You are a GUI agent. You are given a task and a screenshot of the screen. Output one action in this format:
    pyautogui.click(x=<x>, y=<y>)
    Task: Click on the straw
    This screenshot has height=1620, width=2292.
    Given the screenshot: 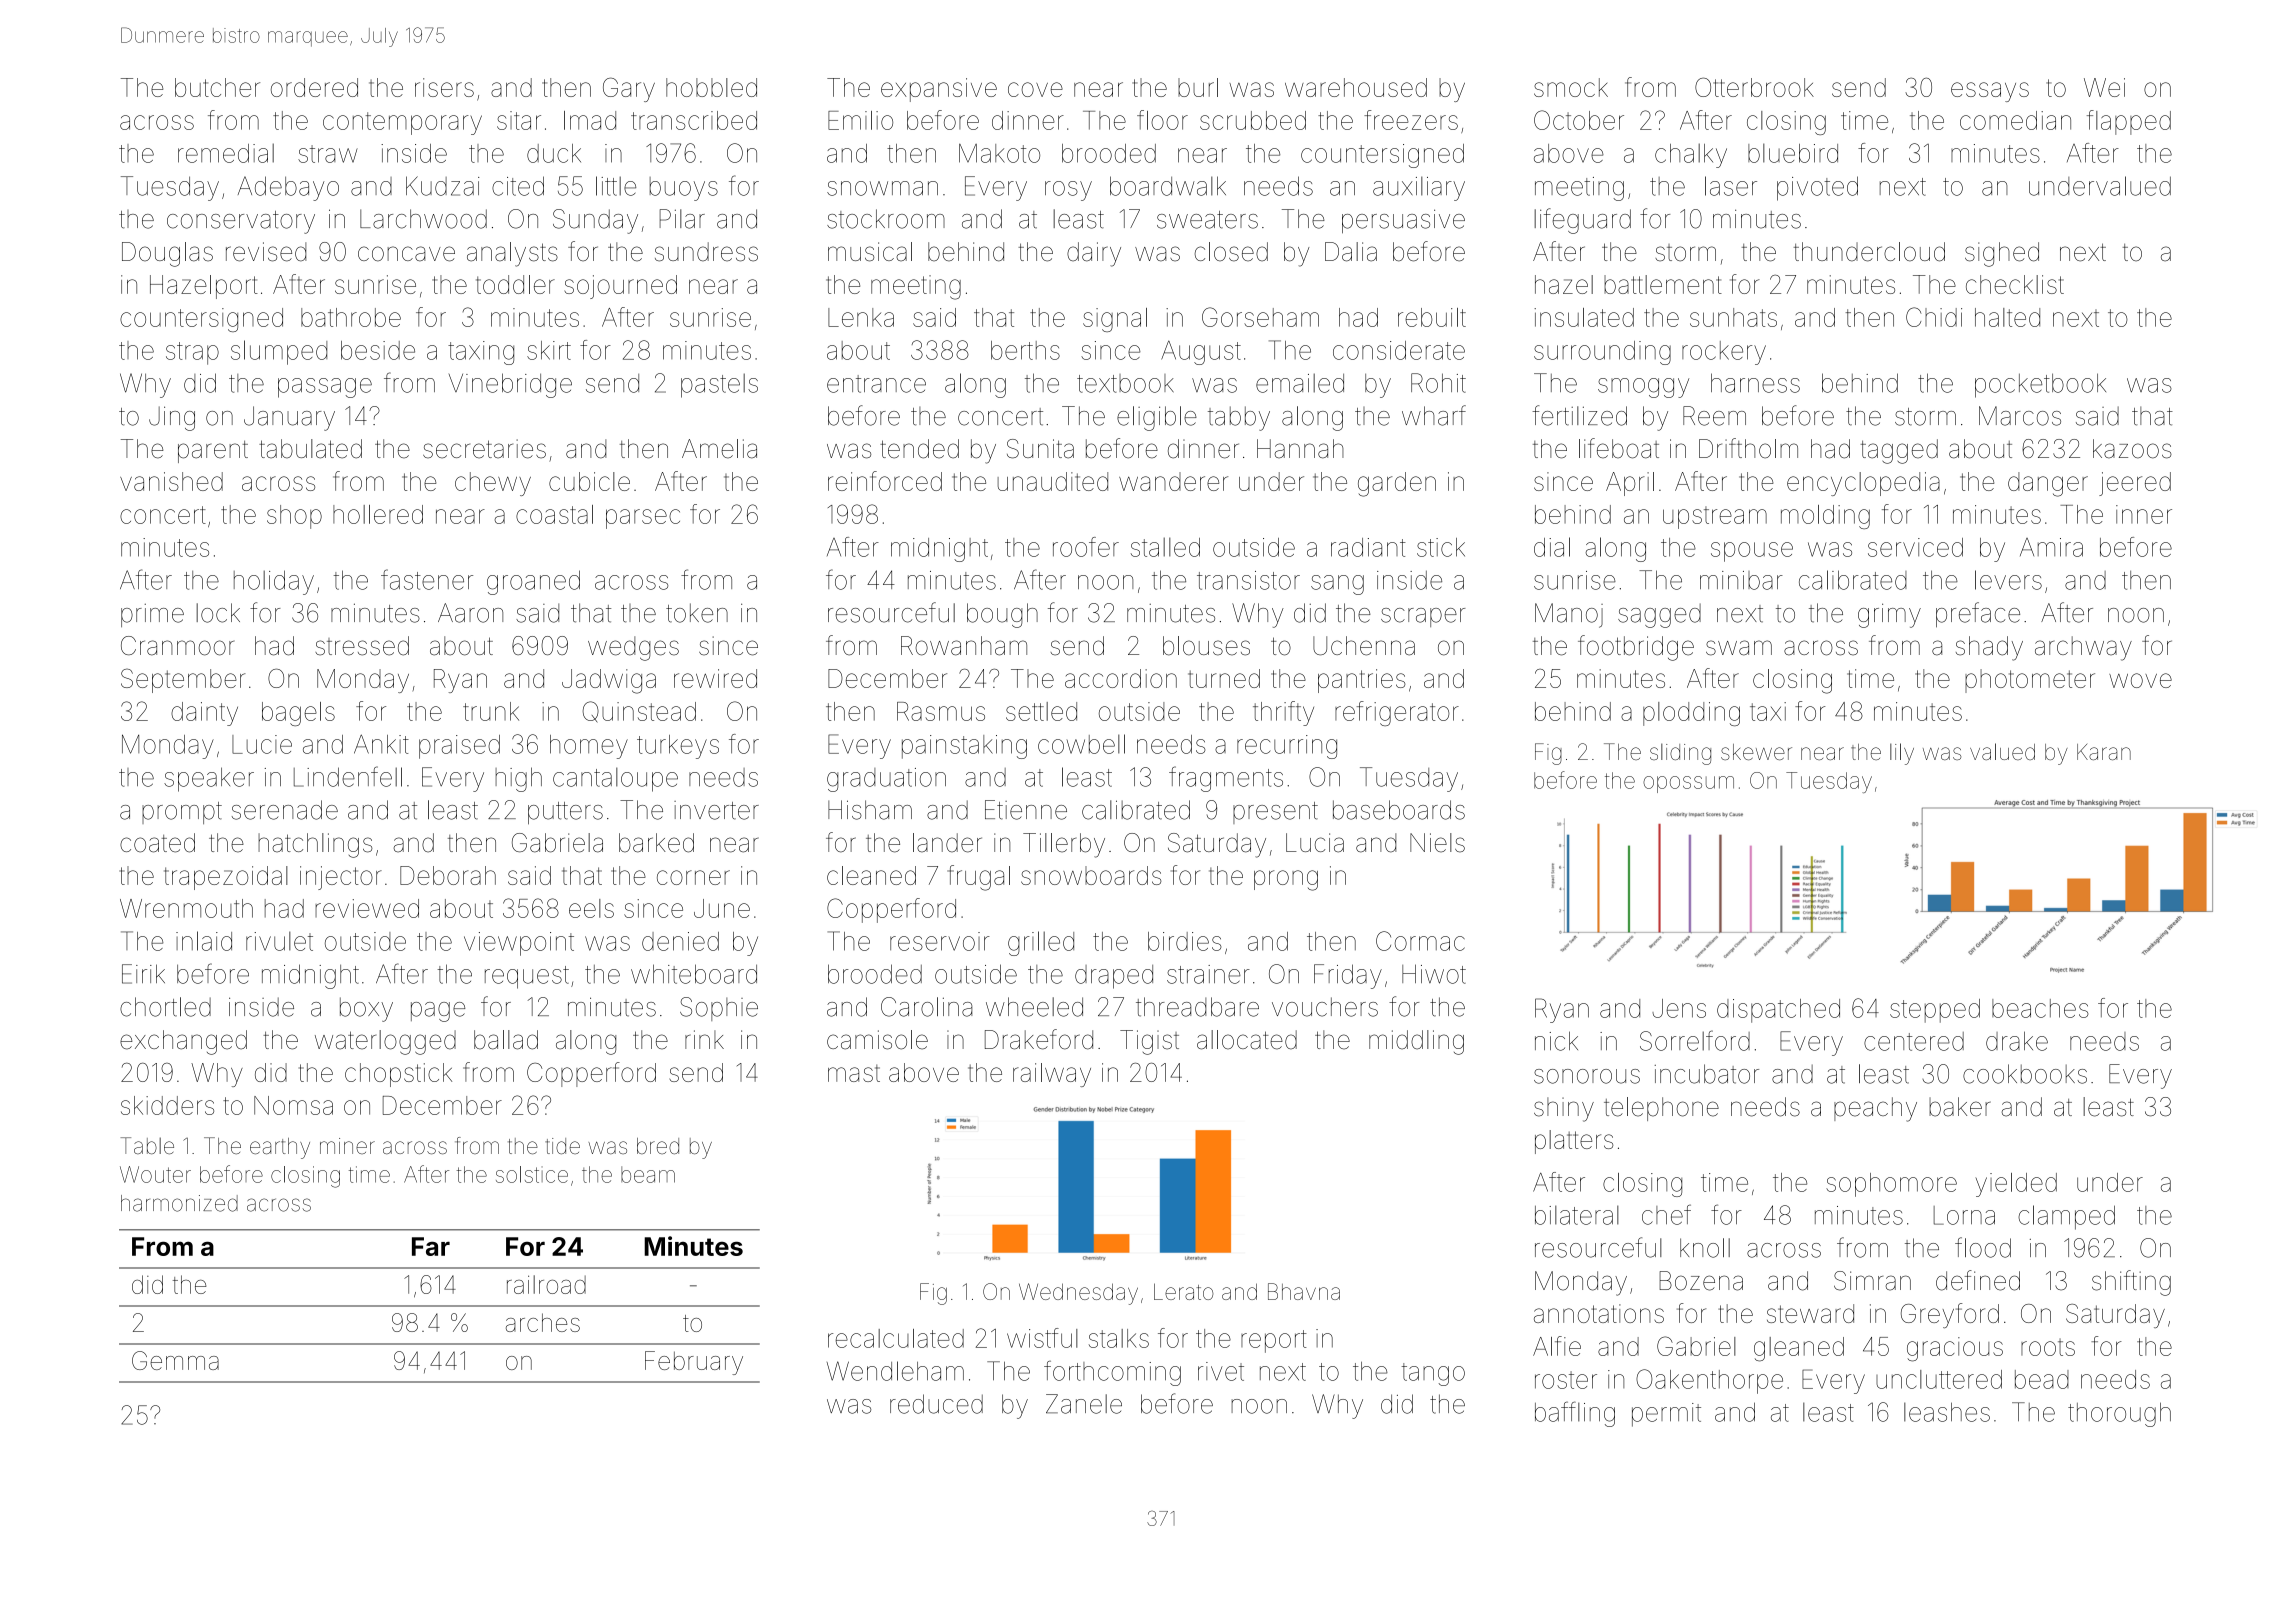 What is the action you would take?
    pyautogui.click(x=328, y=154)
